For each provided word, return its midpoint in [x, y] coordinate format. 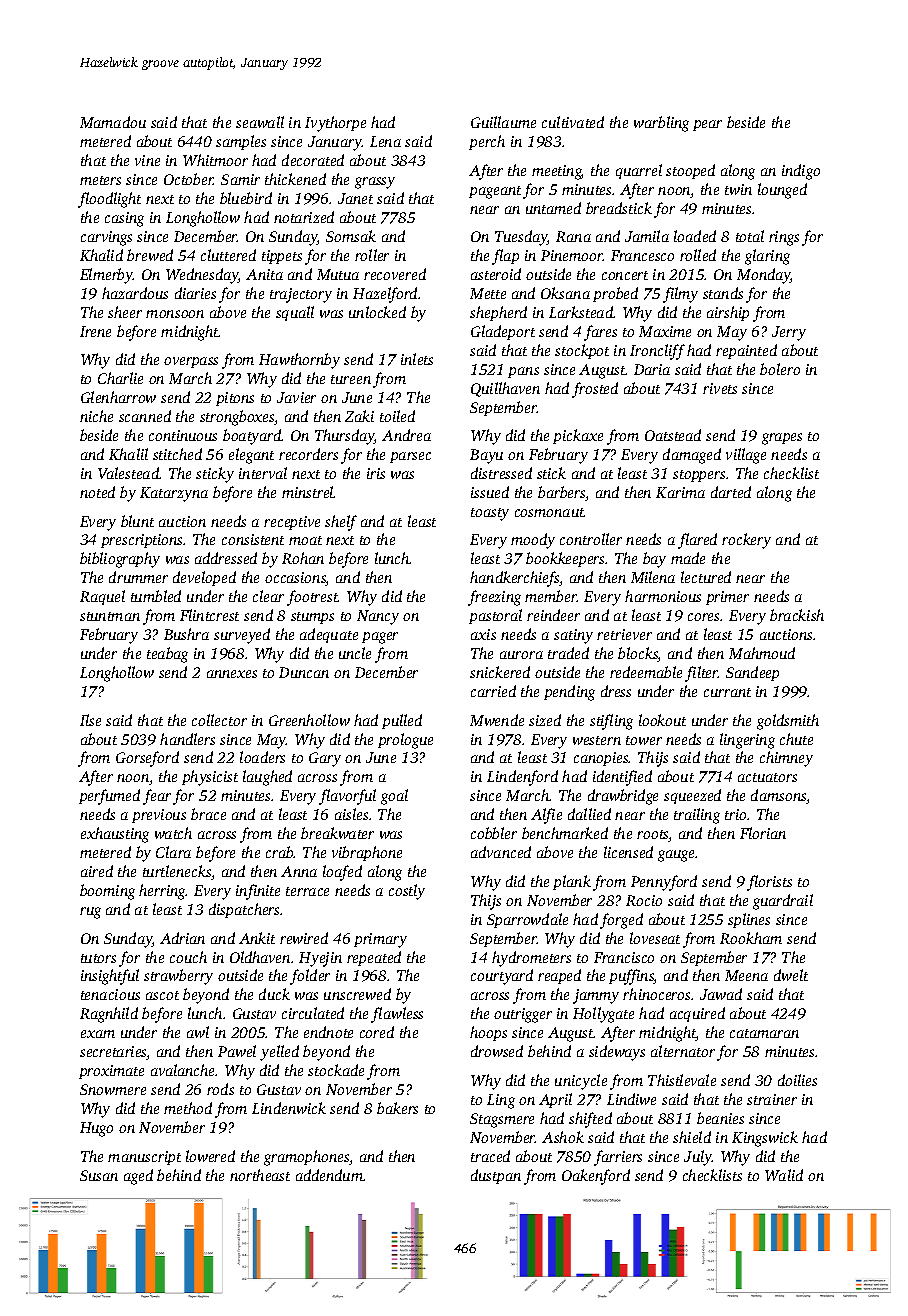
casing [124, 219]
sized [545, 720]
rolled [698, 255]
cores [704, 617]
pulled [402, 721]
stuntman [110, 616]
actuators [767, 777]
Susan [99, 1175]
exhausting [115, 835]
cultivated [573, 122]
